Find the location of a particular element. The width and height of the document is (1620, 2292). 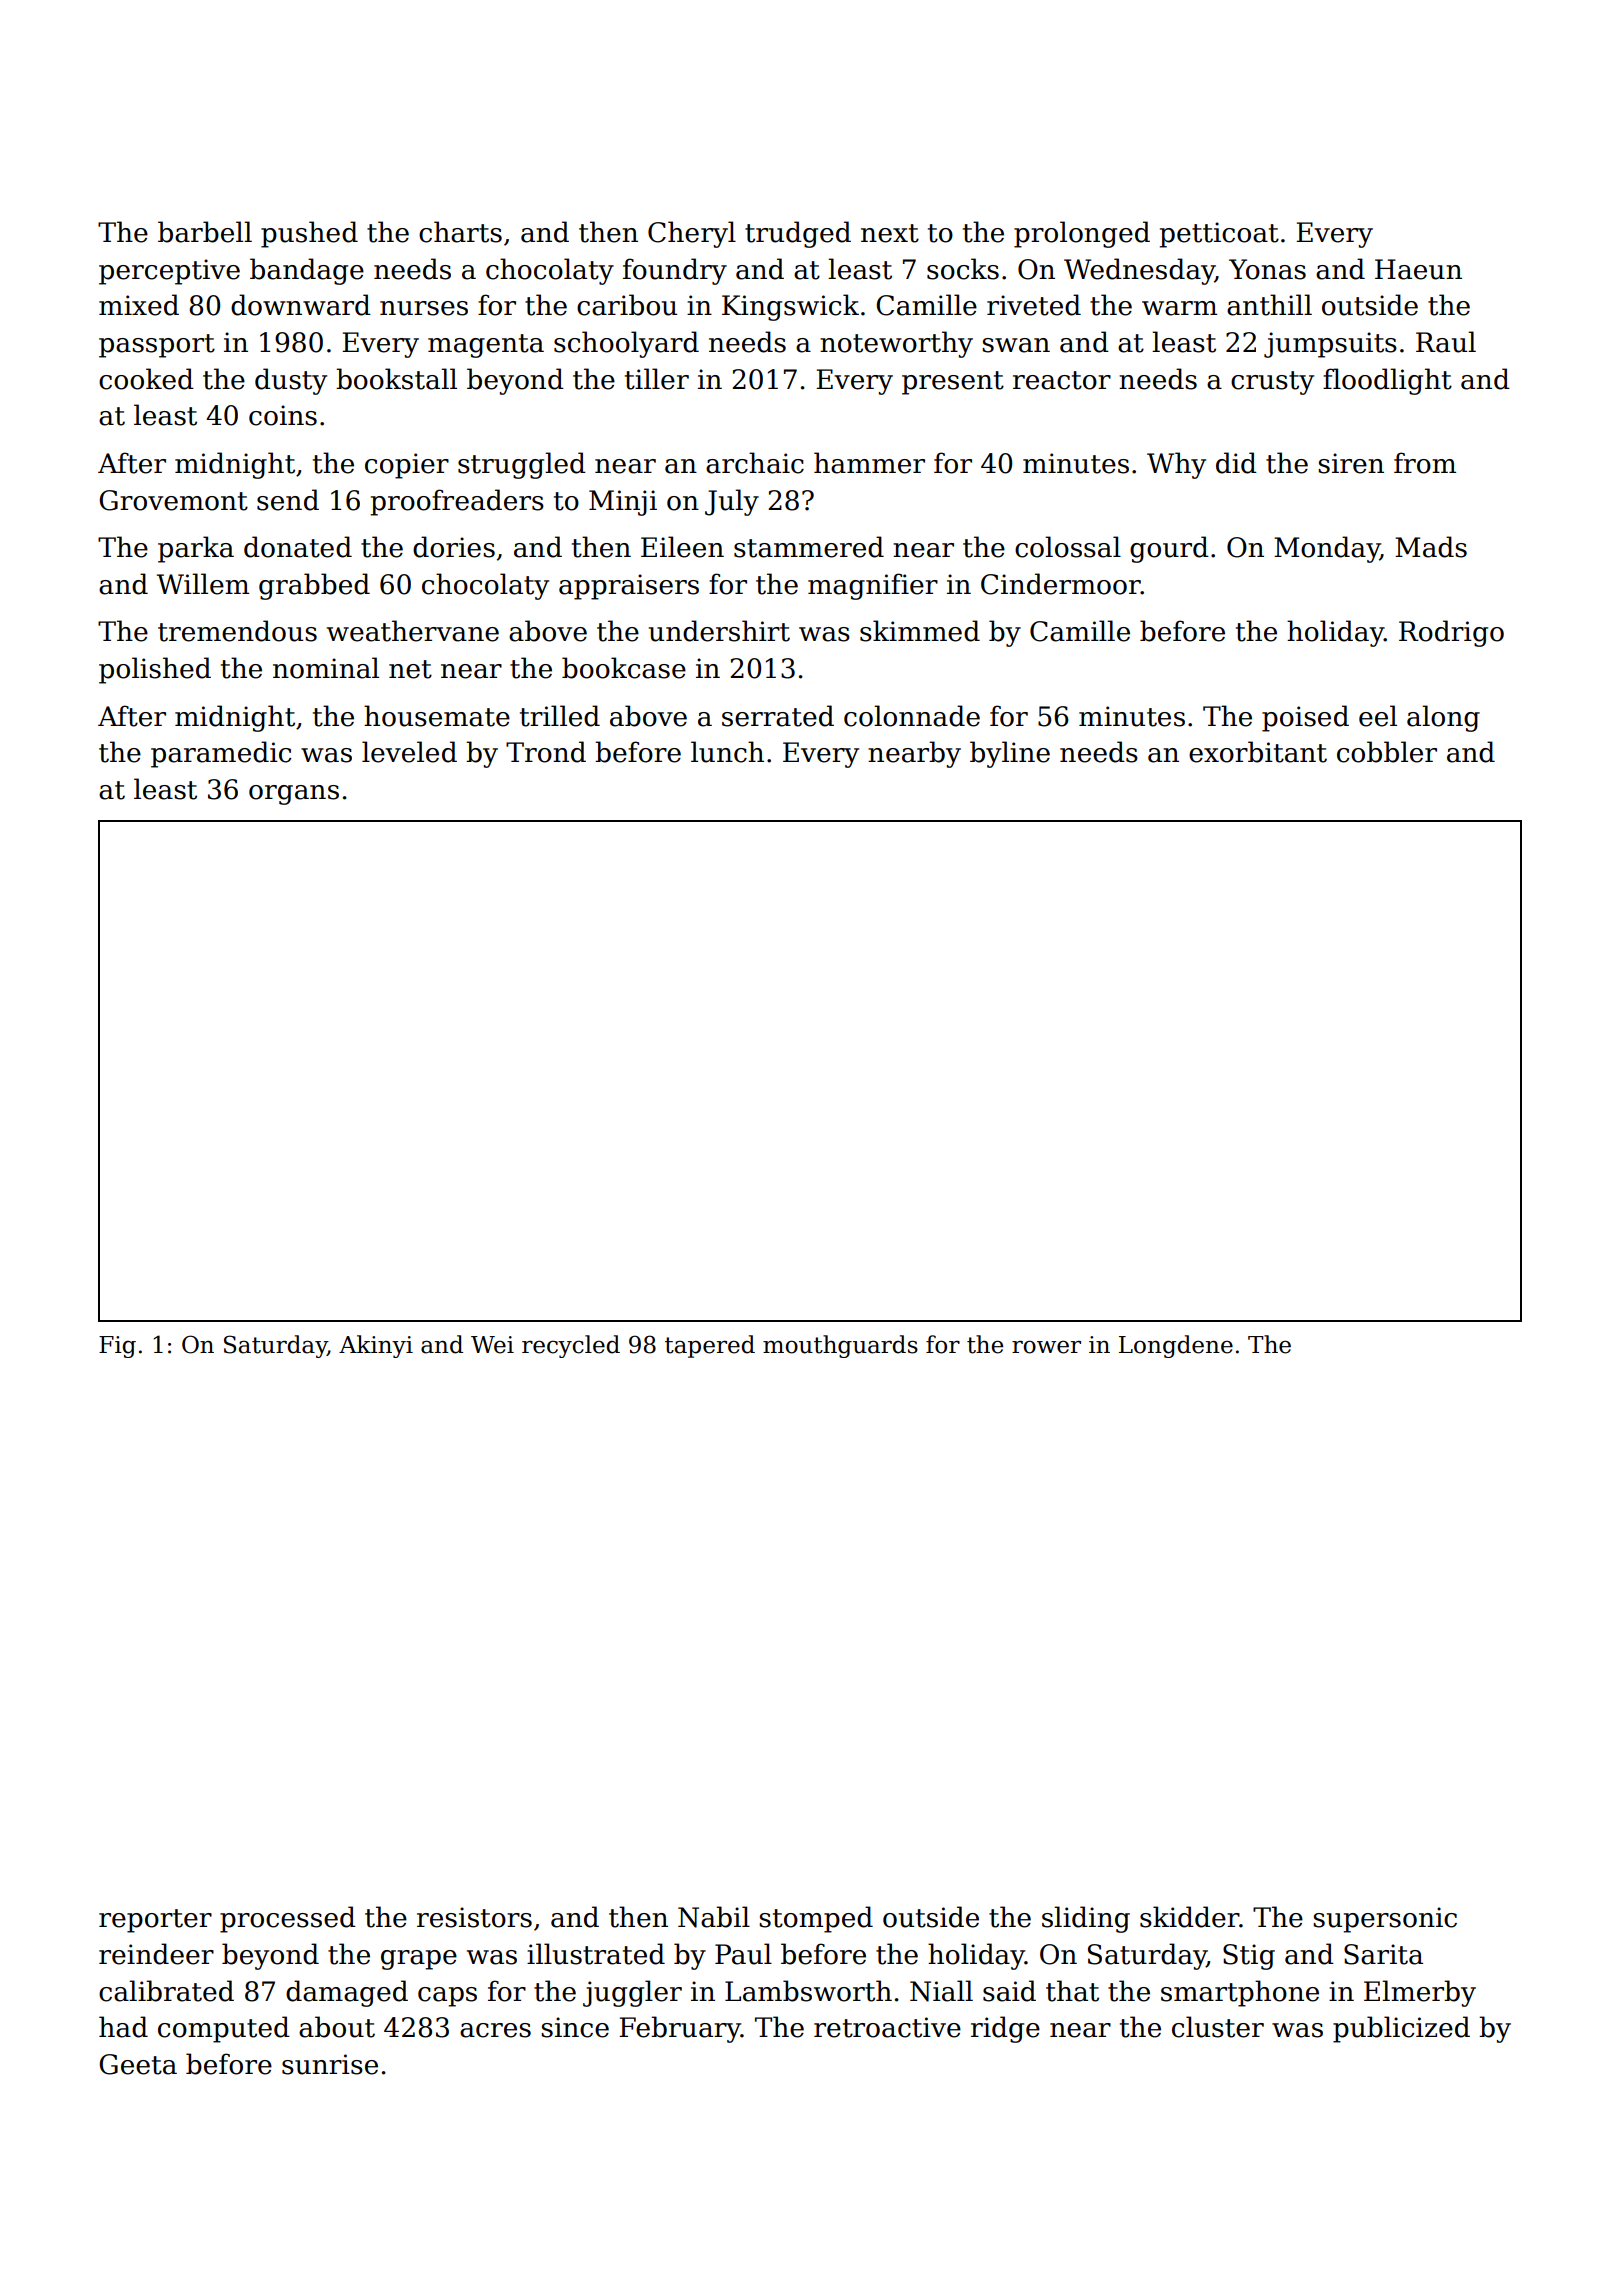

stomped is located at coordinates (816, 1919).
